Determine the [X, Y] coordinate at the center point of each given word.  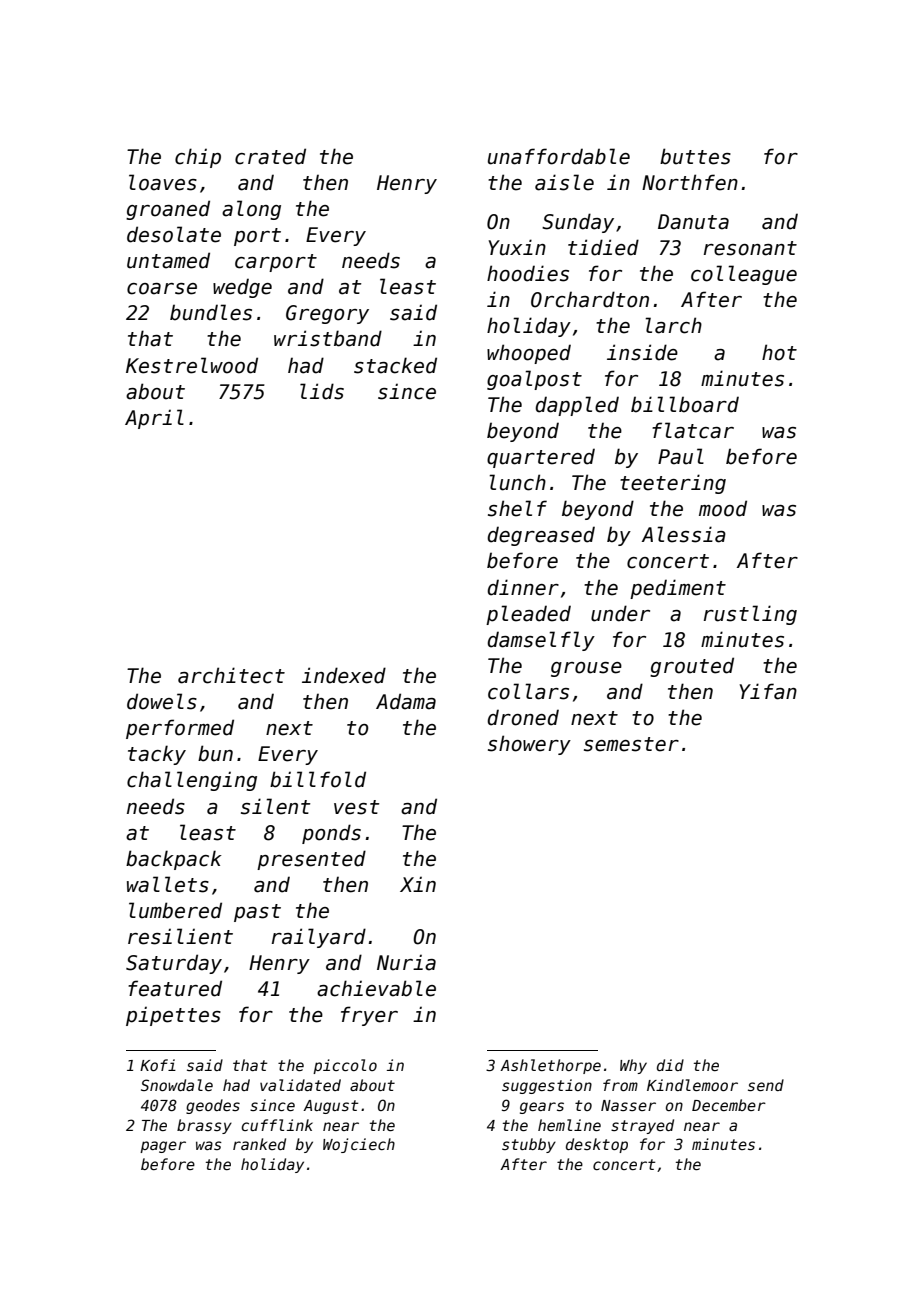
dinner [523, 587]
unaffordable [559, 156]
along [251, 210]
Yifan [768, 691]
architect [231, 675]
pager [163, 1147]
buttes [695, 156]
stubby [529, 1145]
